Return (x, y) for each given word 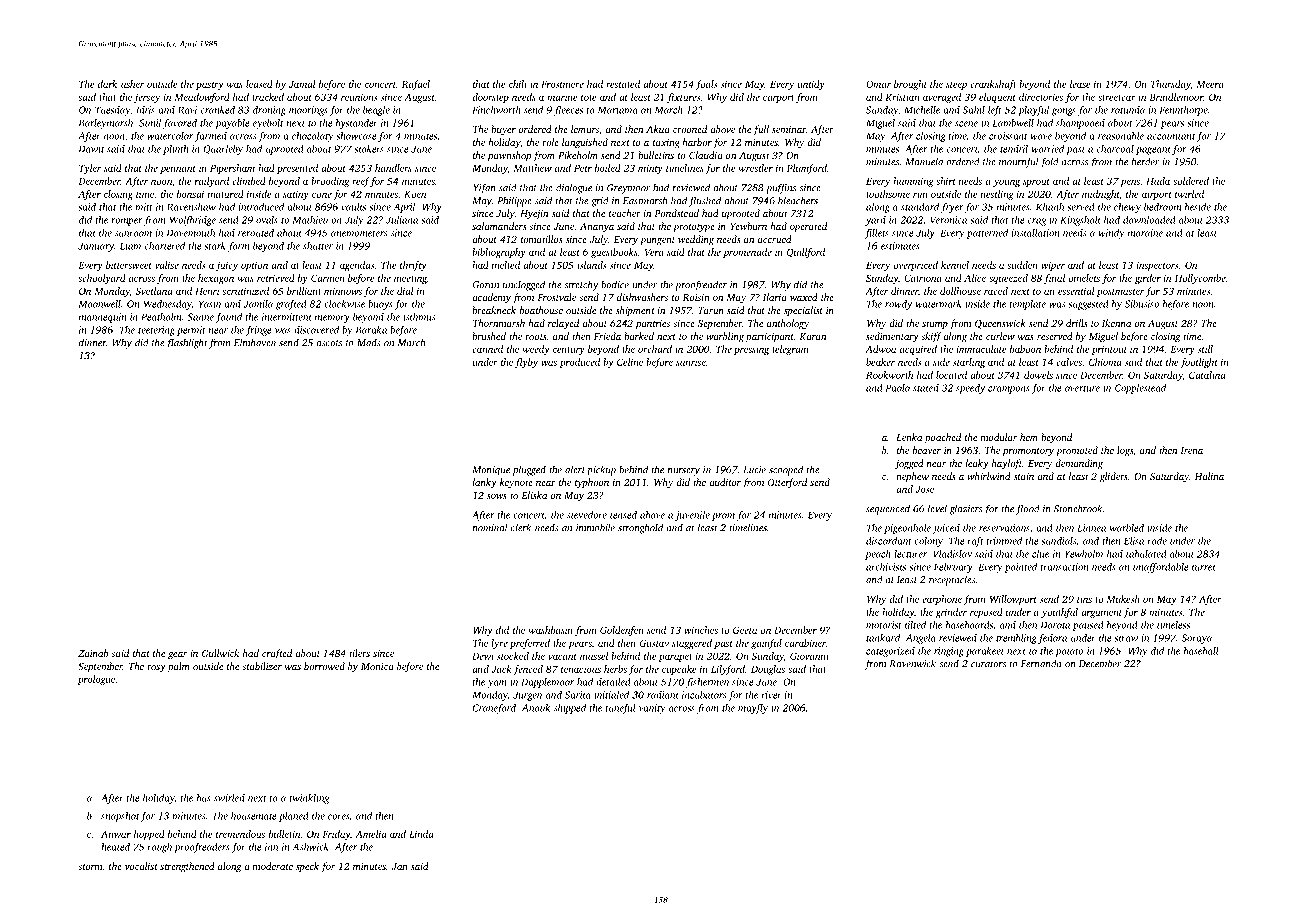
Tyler (90, 169)
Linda (421, 834)
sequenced (888, 509)
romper (126, 222)
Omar (878, 84)
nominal (490, 527)
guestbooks (614, 253)
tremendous (240, 834)
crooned (690, 129)
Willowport (1013, 600)
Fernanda (1041, 663)
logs (1125, 451)
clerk (521, 527)
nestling (997, 195)
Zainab (93, 653)
